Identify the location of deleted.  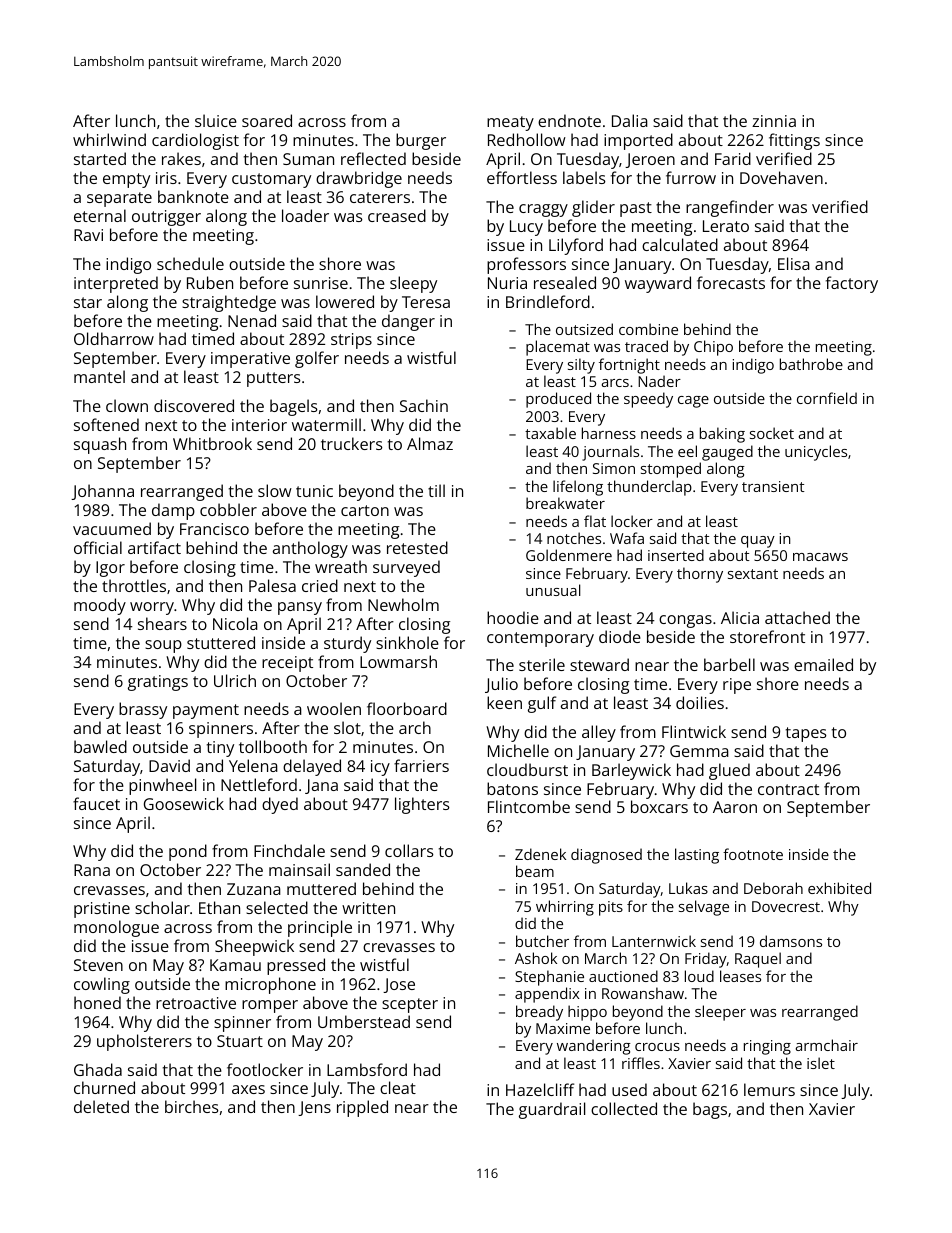
(101, 1106).
